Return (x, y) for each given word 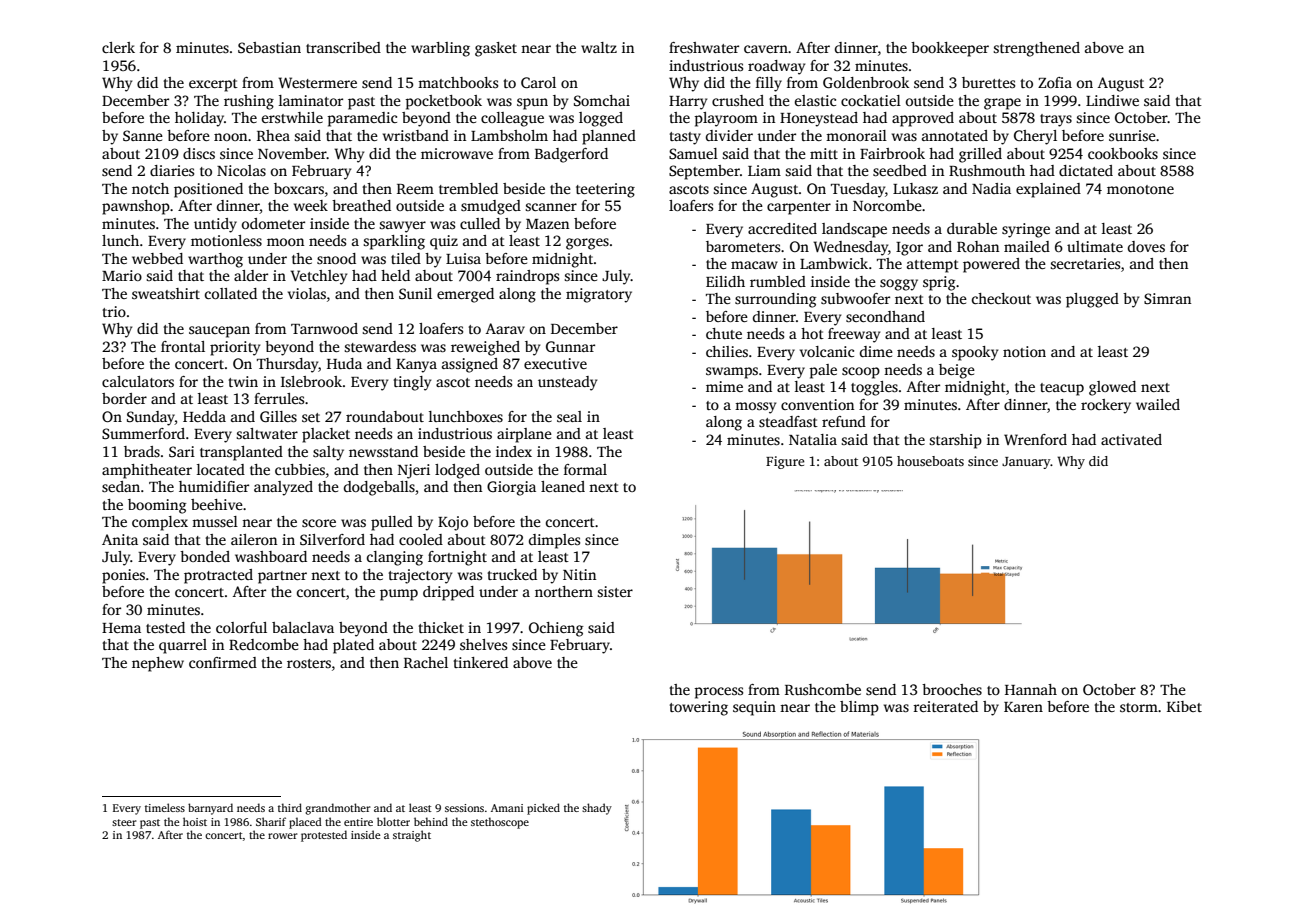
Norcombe (887, 205)
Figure (785, 462)
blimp (859, 708)
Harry (688, 103)
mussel (215, 521)
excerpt (213, 85)
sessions (464, 808)
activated (1131, 439)
